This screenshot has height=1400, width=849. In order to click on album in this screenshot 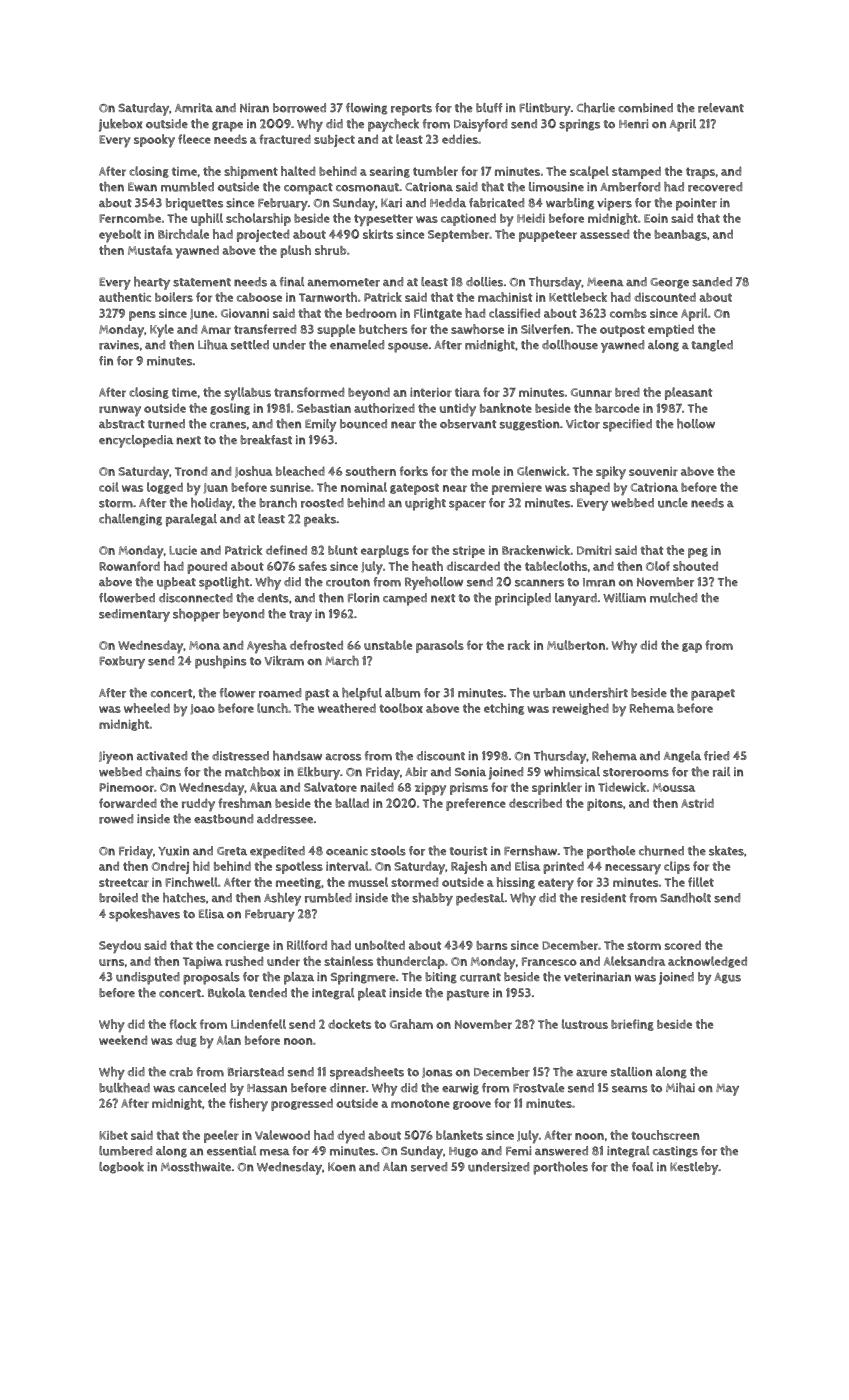, I will do `click(402, 693)`.
